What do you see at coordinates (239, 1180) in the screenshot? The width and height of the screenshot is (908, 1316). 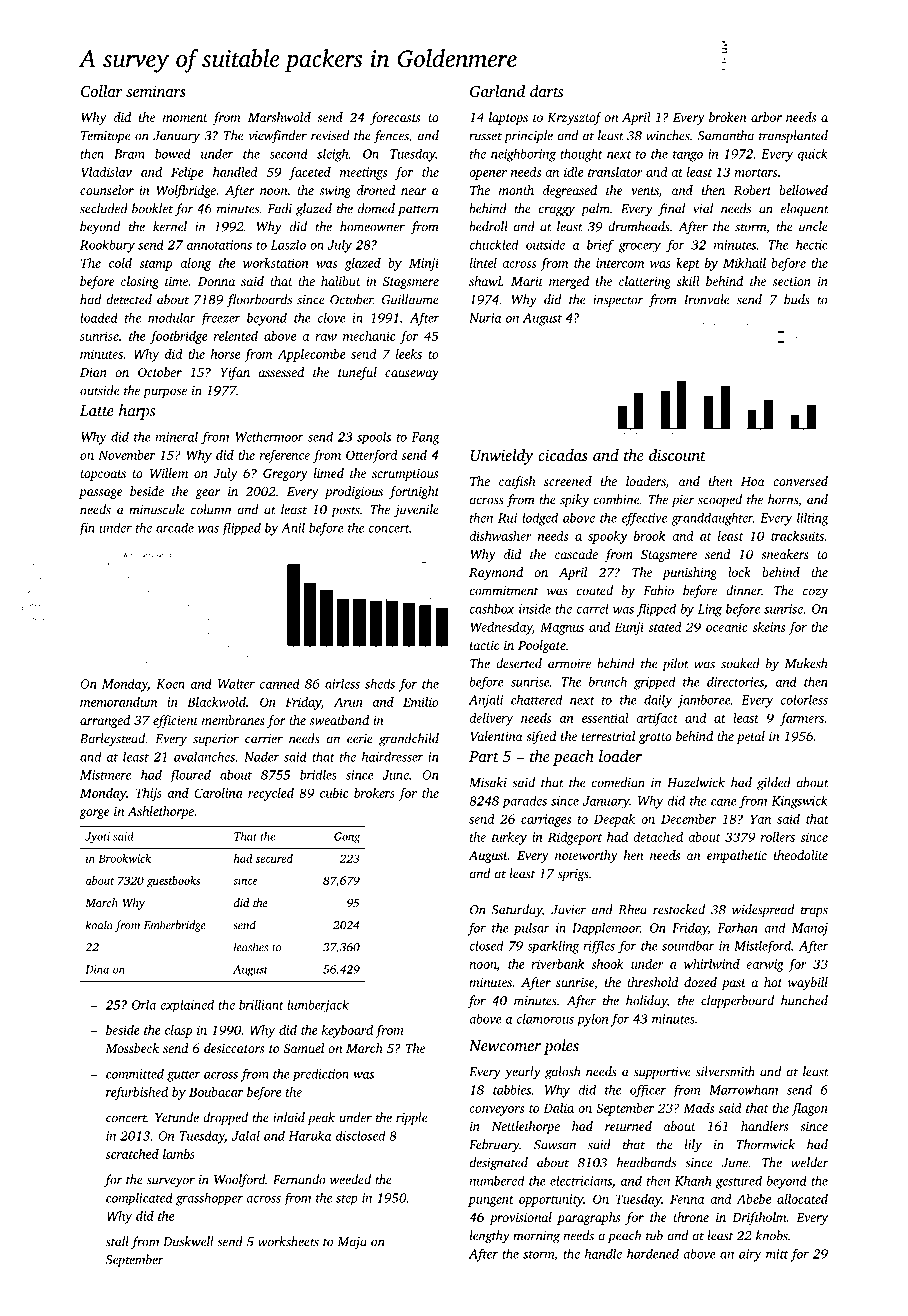 I see `Woolford` at bounding box center [239, 1180].
